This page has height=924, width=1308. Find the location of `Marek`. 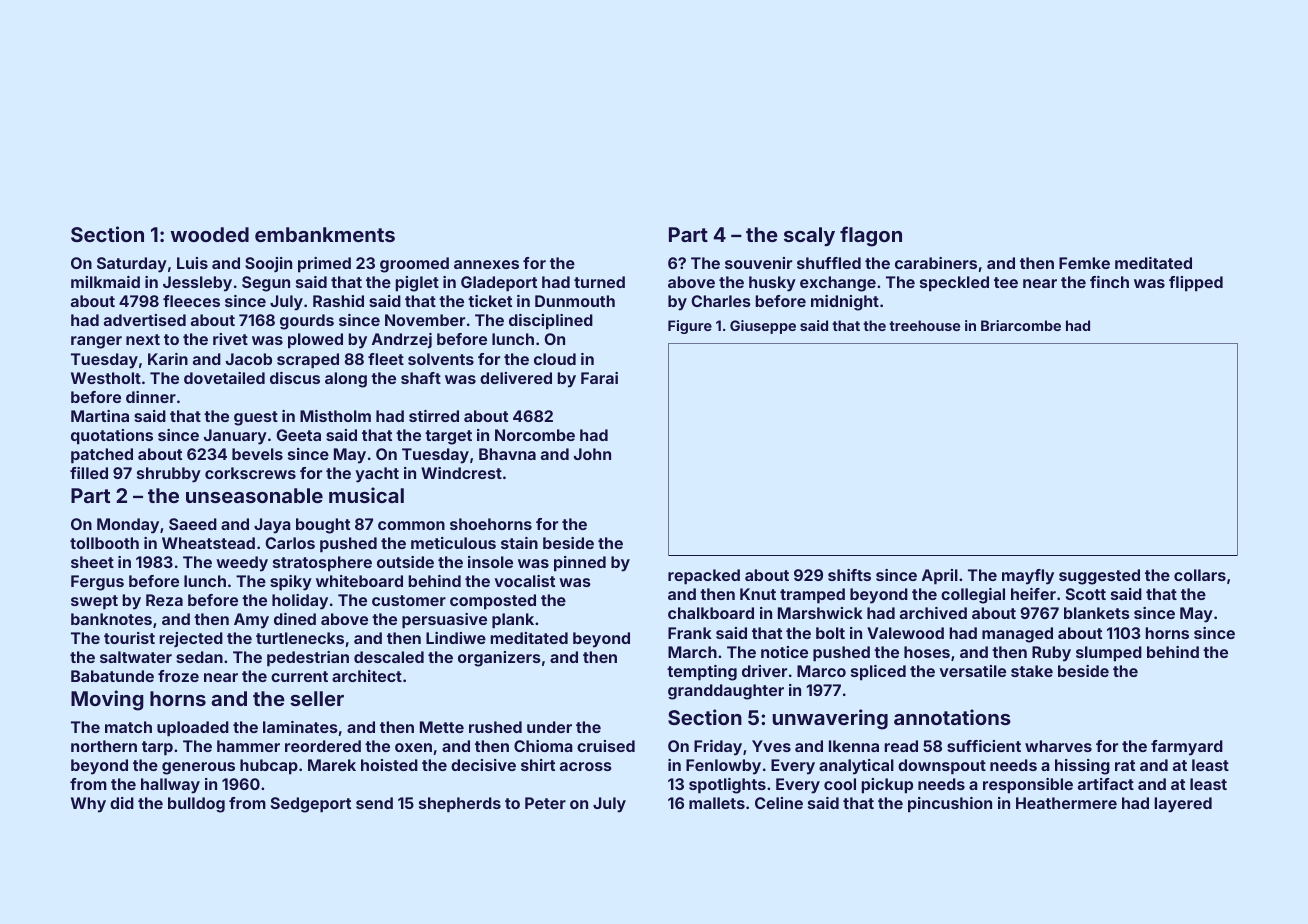

Marek is located at coordinates (332, 765).
